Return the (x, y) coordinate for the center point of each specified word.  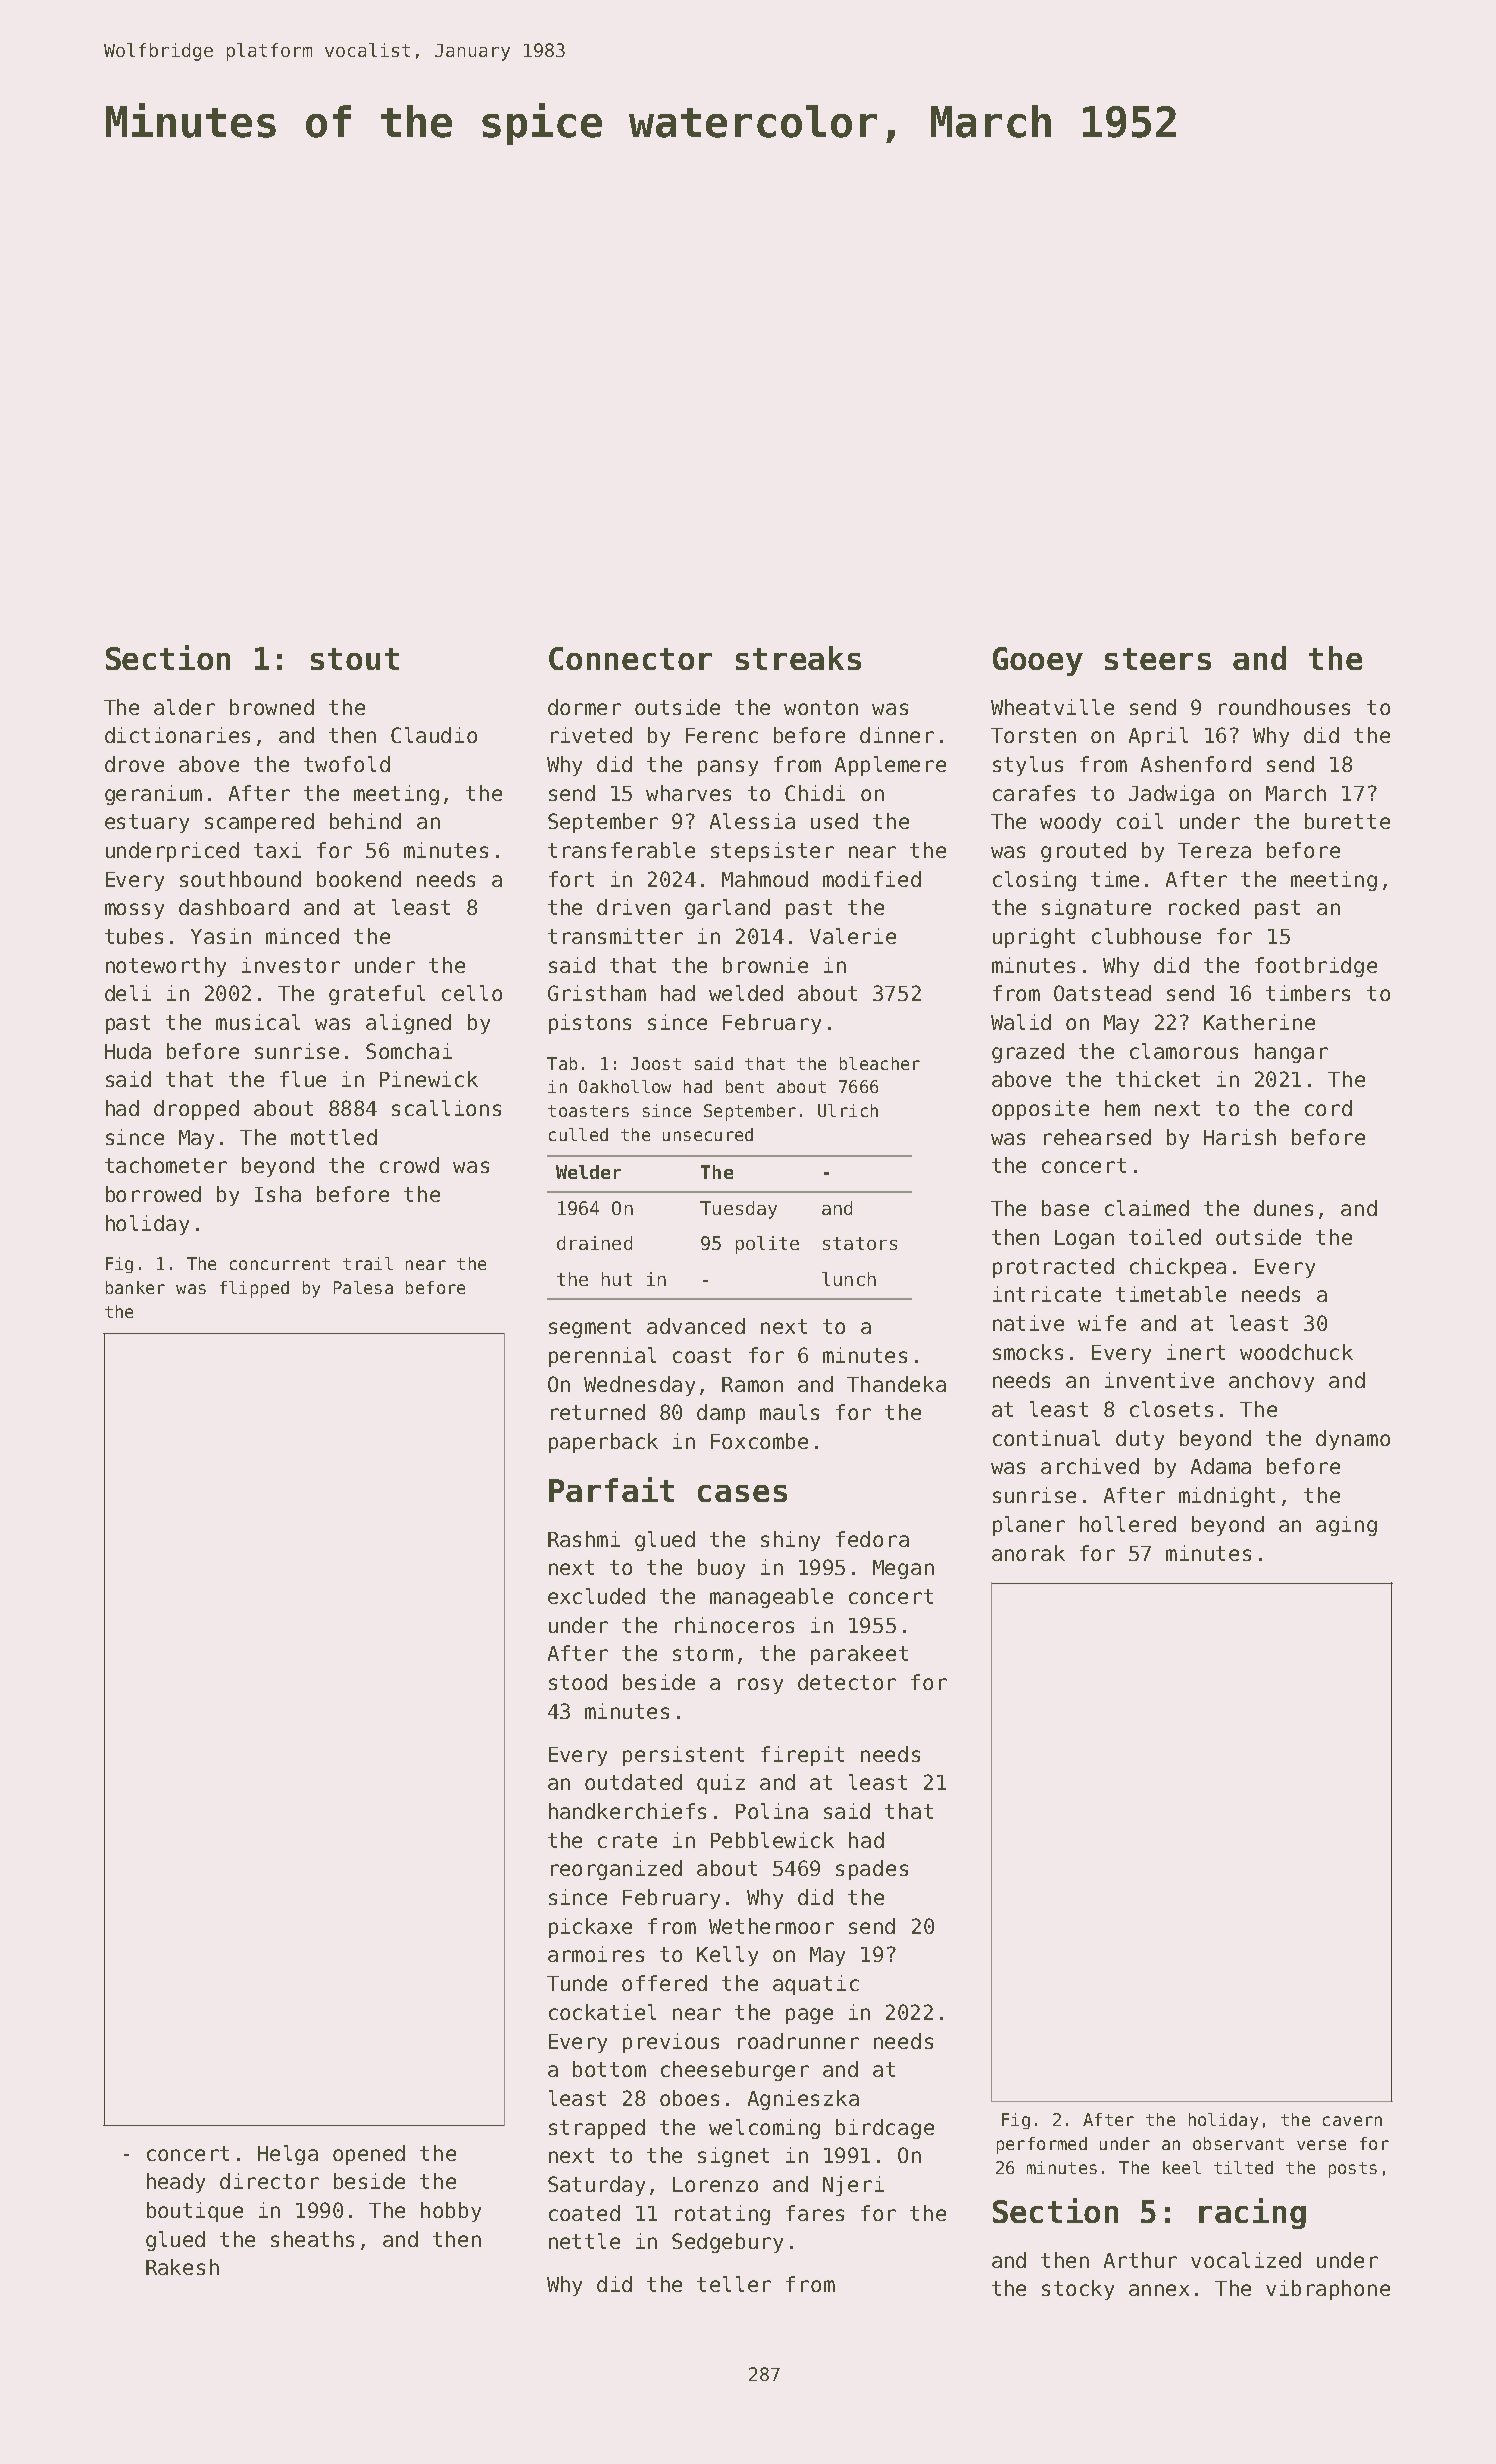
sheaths (312, 2239)
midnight (1227, 1497)
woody (1070, 823)
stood (578, 1682)
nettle (584, 2241)
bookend (359, 879)
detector (847, 1682)
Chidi (815, 793)
